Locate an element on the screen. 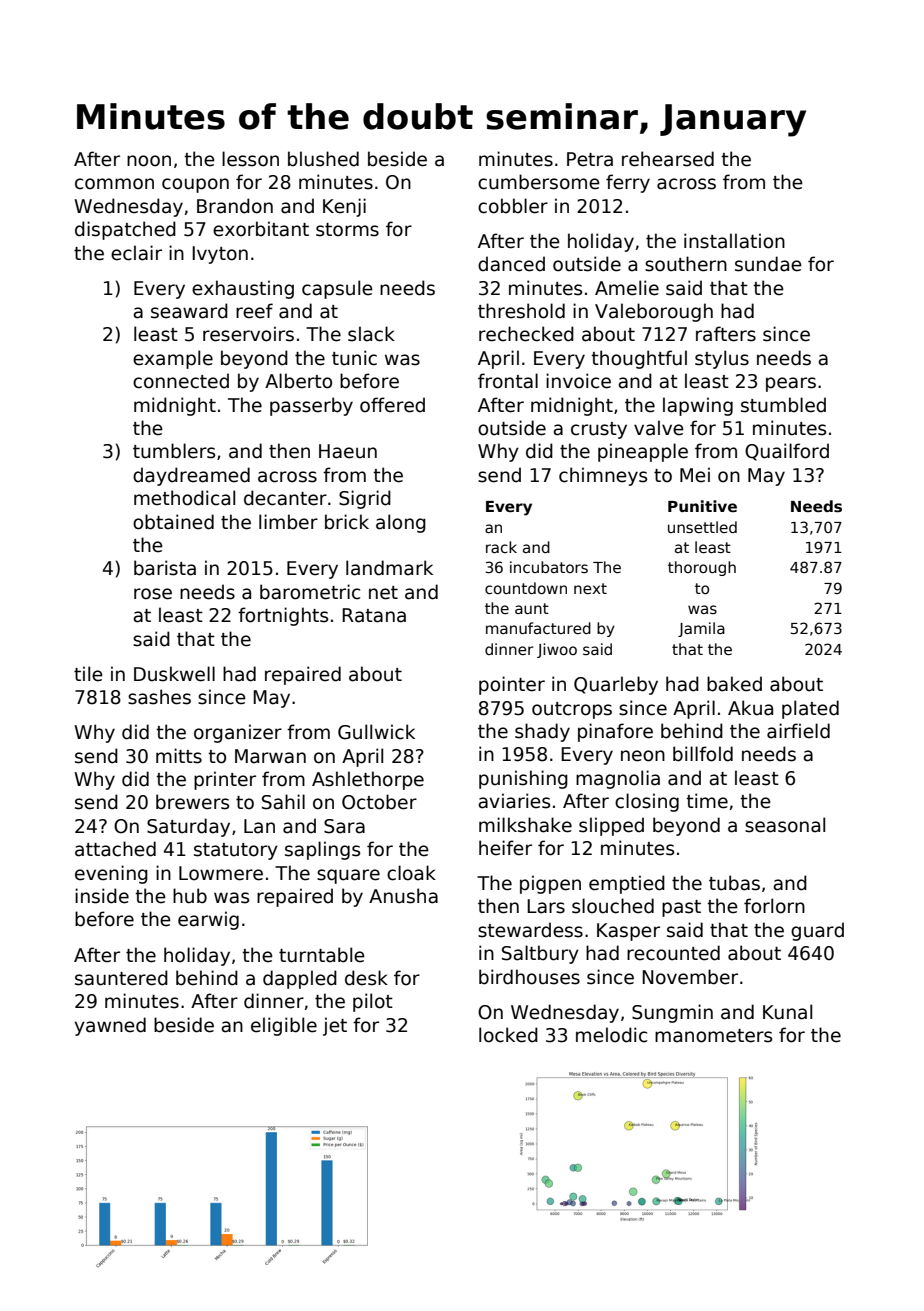 The width and height of the screenshot is (924, 1311). thorough is located at coordinates (702, 568).
